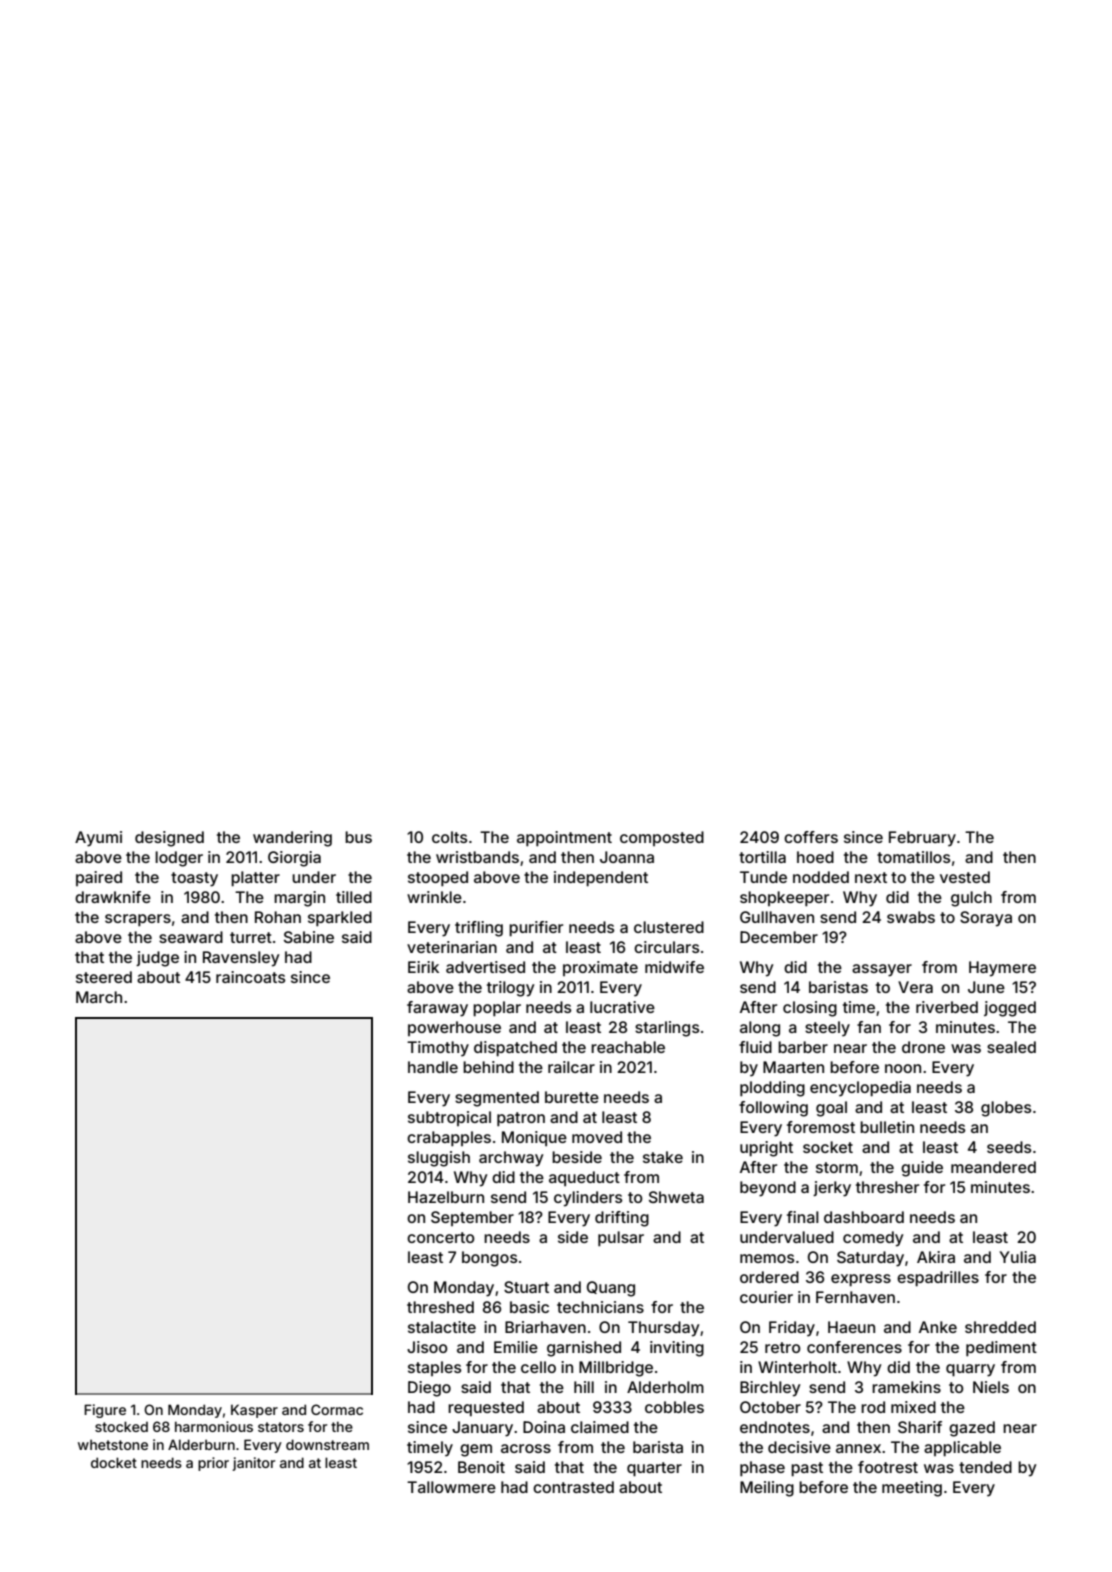 This screenshot has height=1572, width=1112. I want to click on proximate, so click(600, 968).
